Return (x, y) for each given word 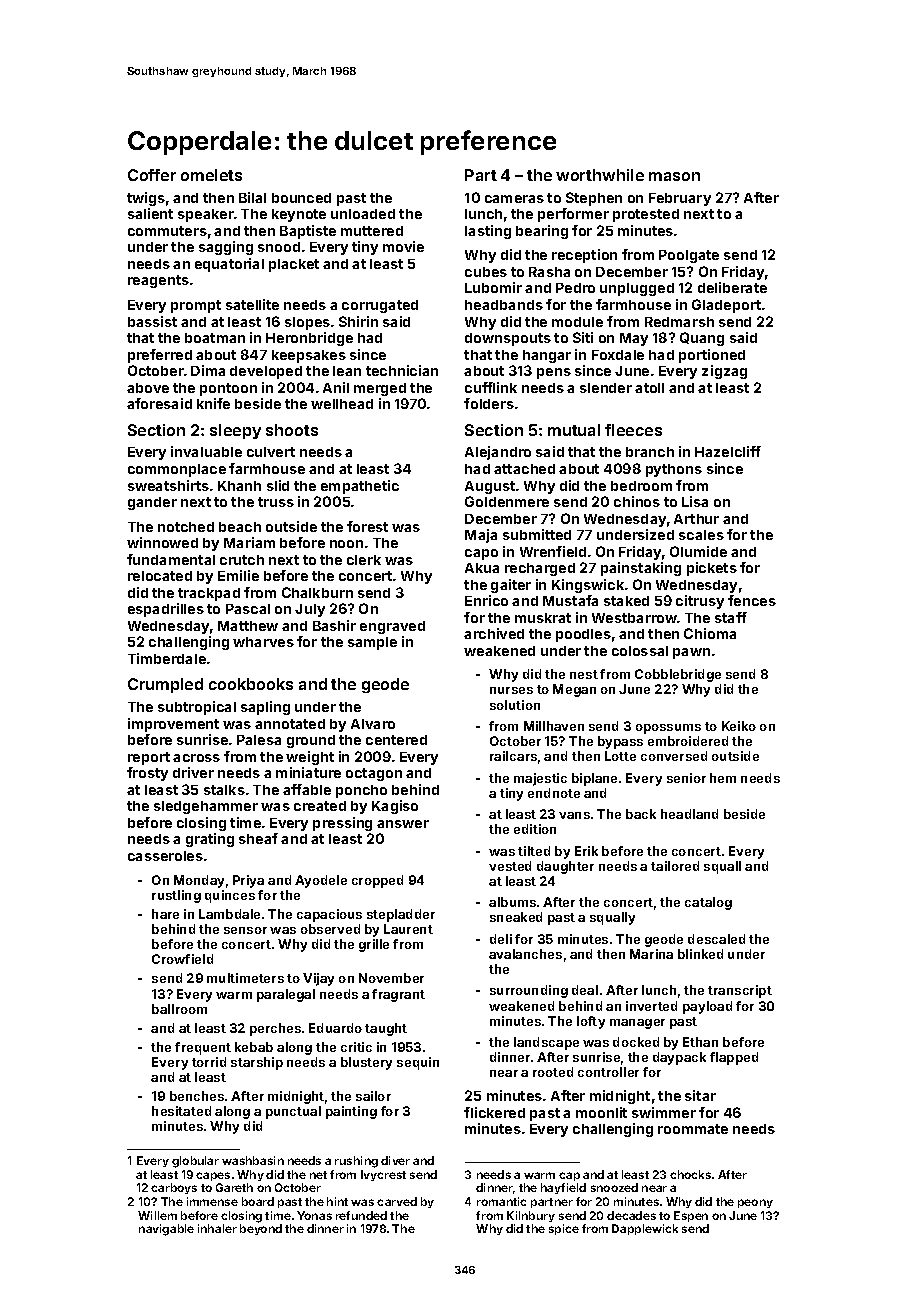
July (310, 610)
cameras (514, 199)
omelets (211, 175)
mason (674, 176)
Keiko (739, 726)
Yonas (314, 1215)
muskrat (543, 618)
